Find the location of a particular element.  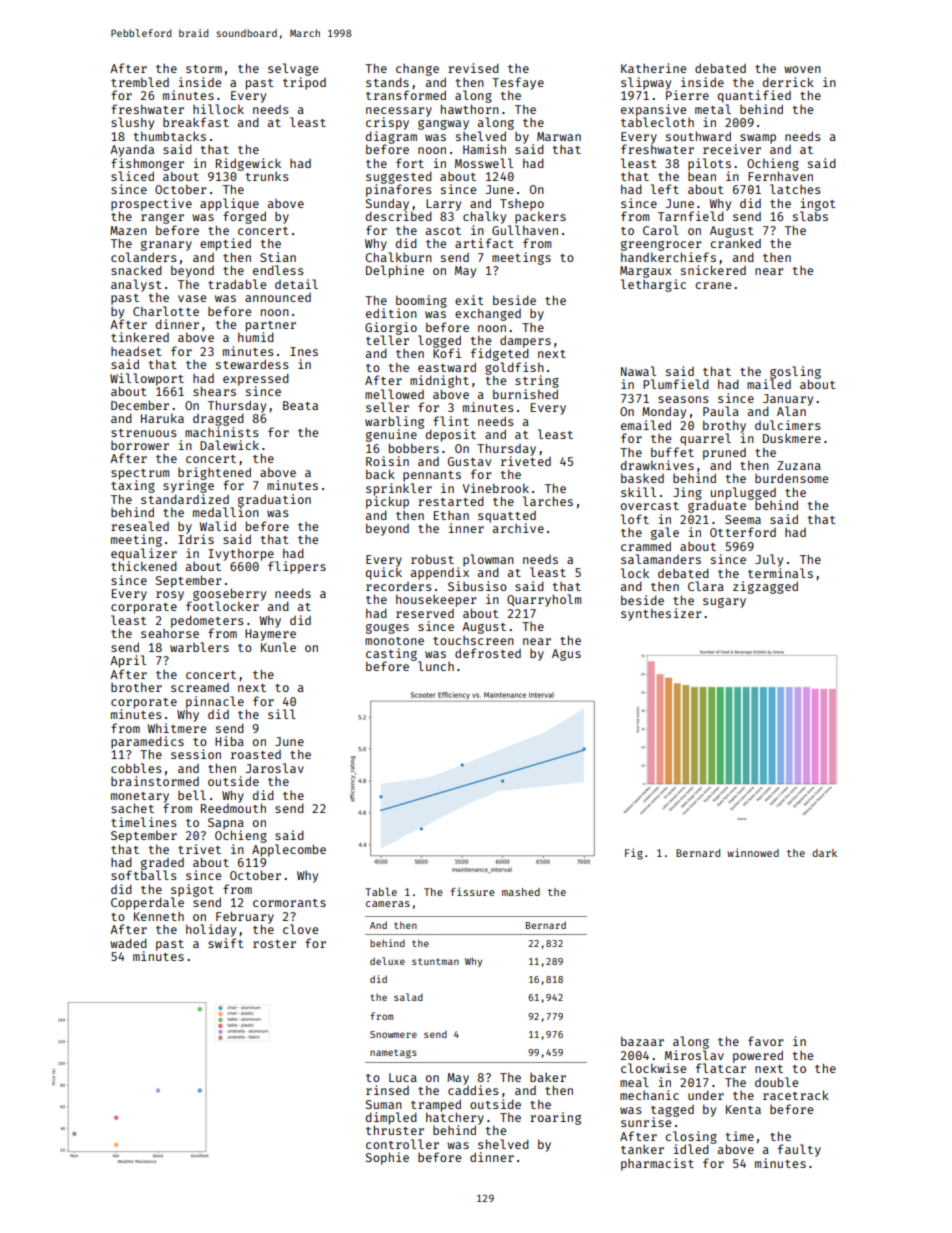

Alan is located at coordinates (791, 411).
